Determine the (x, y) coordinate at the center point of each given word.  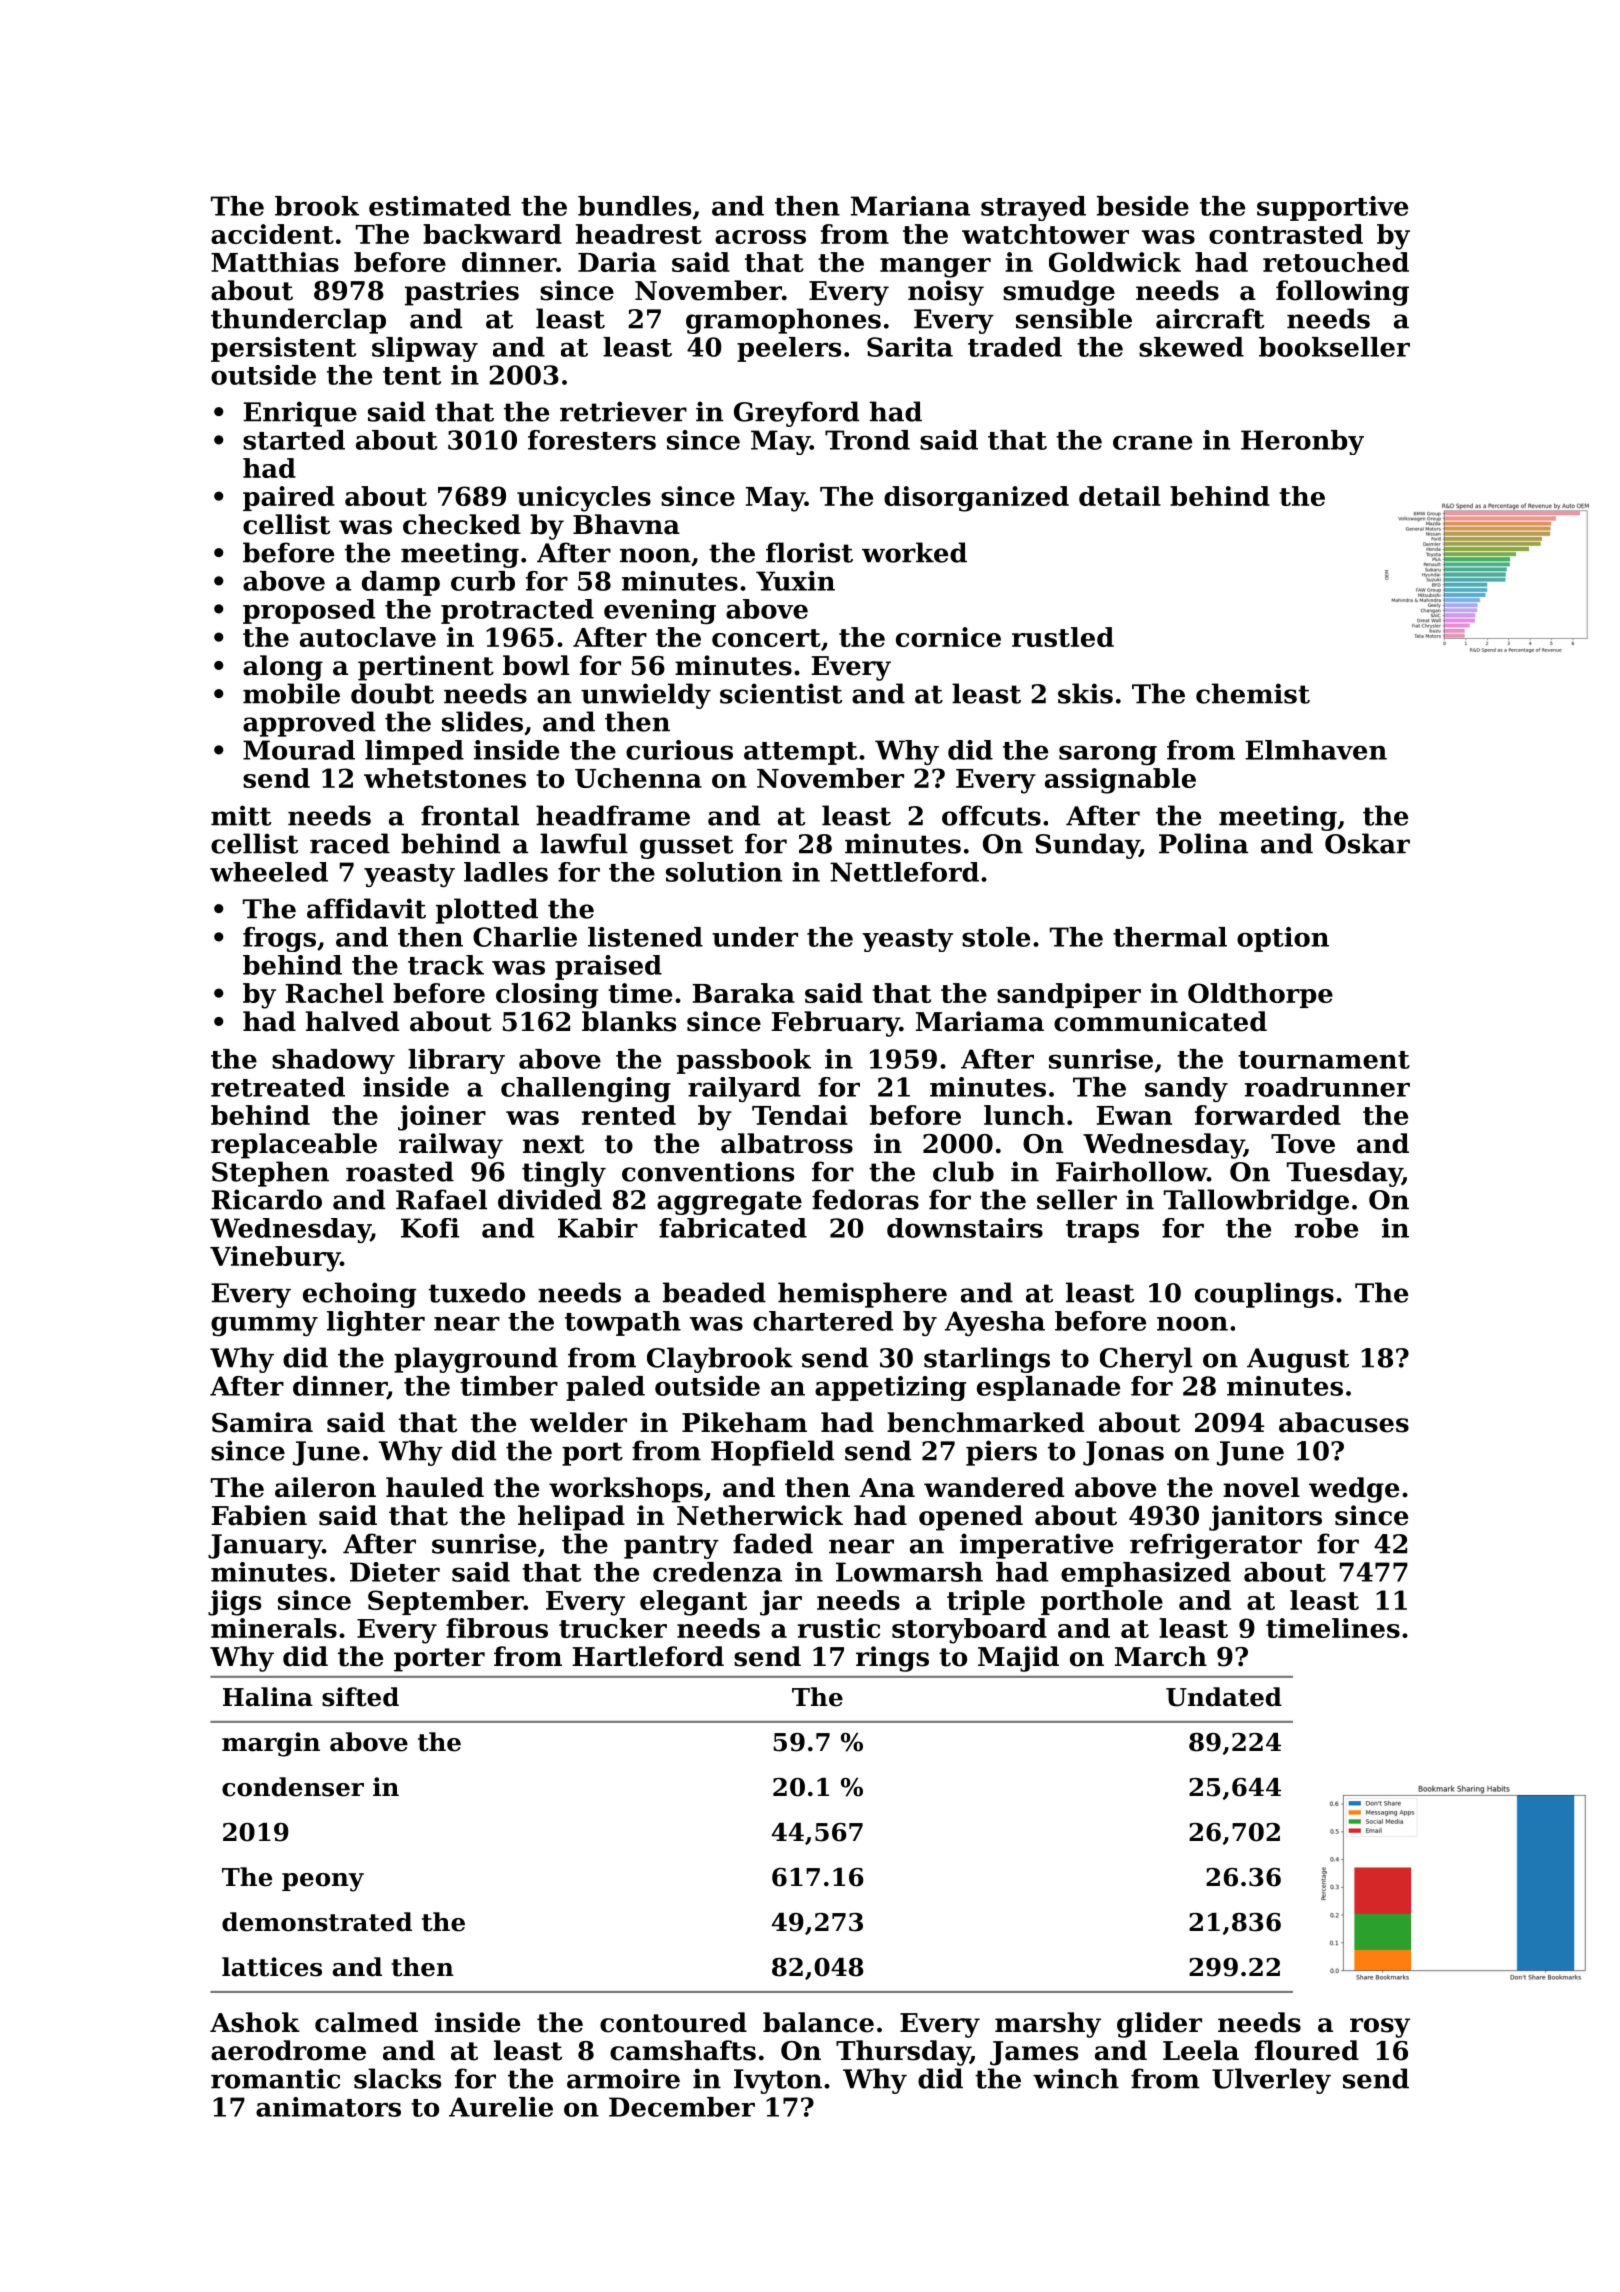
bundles (634, 206)
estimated (440, 206)
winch (1076, 2078)
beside (1143, 206)
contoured (673, 2022)
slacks (397, 2078)
